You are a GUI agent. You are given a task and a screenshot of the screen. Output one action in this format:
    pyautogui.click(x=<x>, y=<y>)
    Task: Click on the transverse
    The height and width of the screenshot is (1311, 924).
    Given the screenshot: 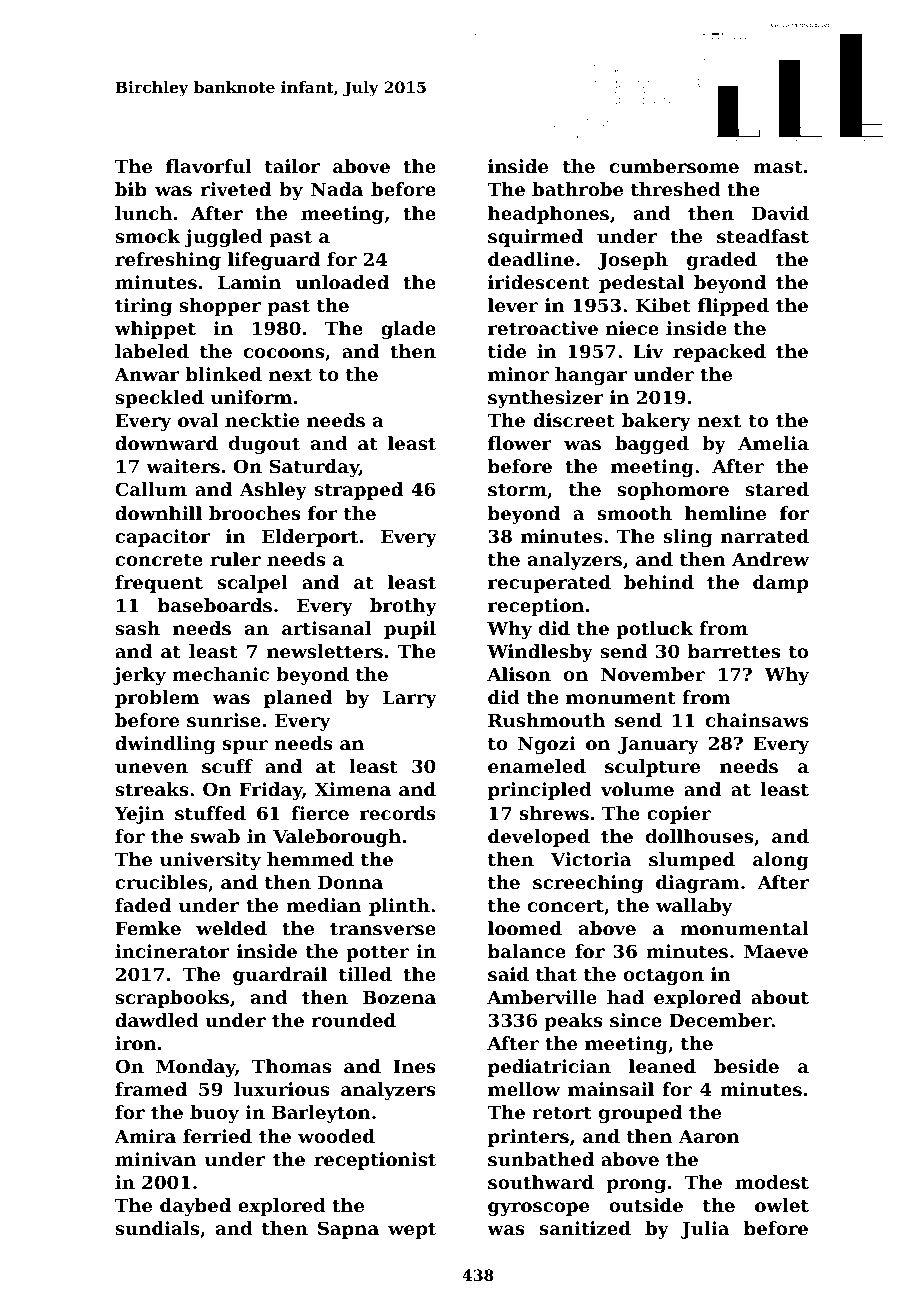 What is the action you would take?
    pyautogui.click(x=383, y=928)
